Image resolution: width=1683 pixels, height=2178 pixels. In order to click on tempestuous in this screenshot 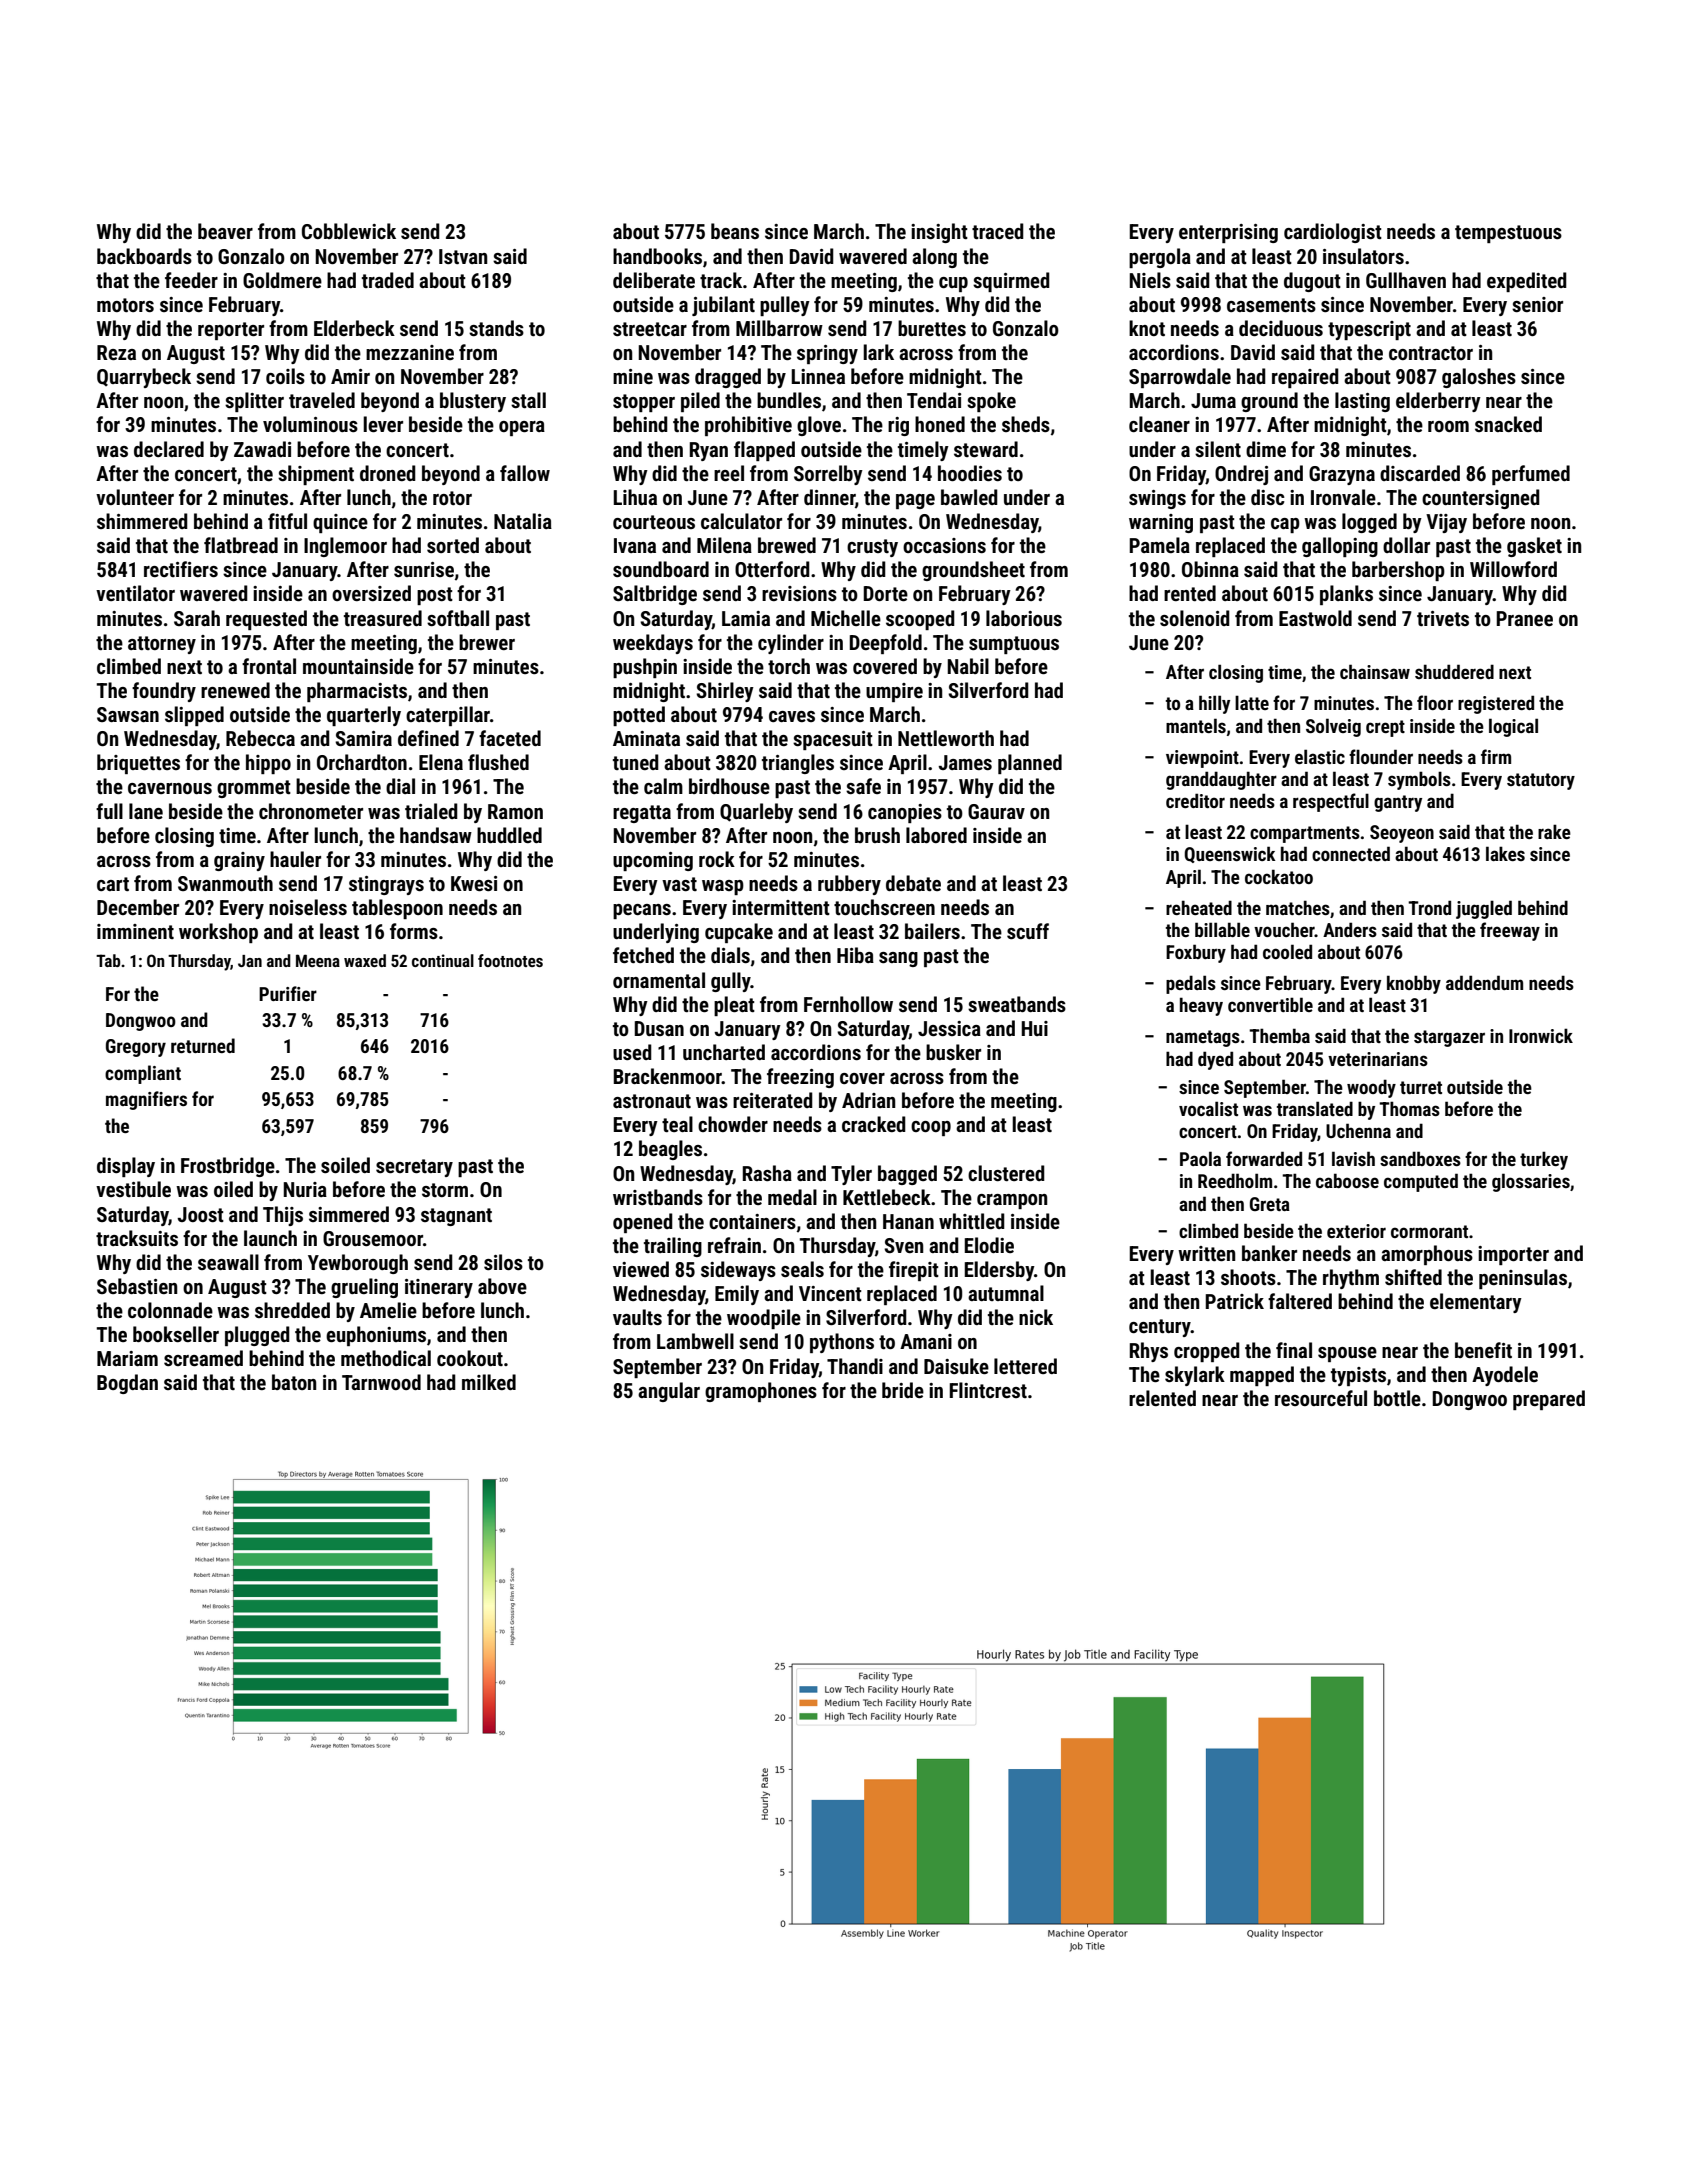, I will do `click(1508, 234)`.
